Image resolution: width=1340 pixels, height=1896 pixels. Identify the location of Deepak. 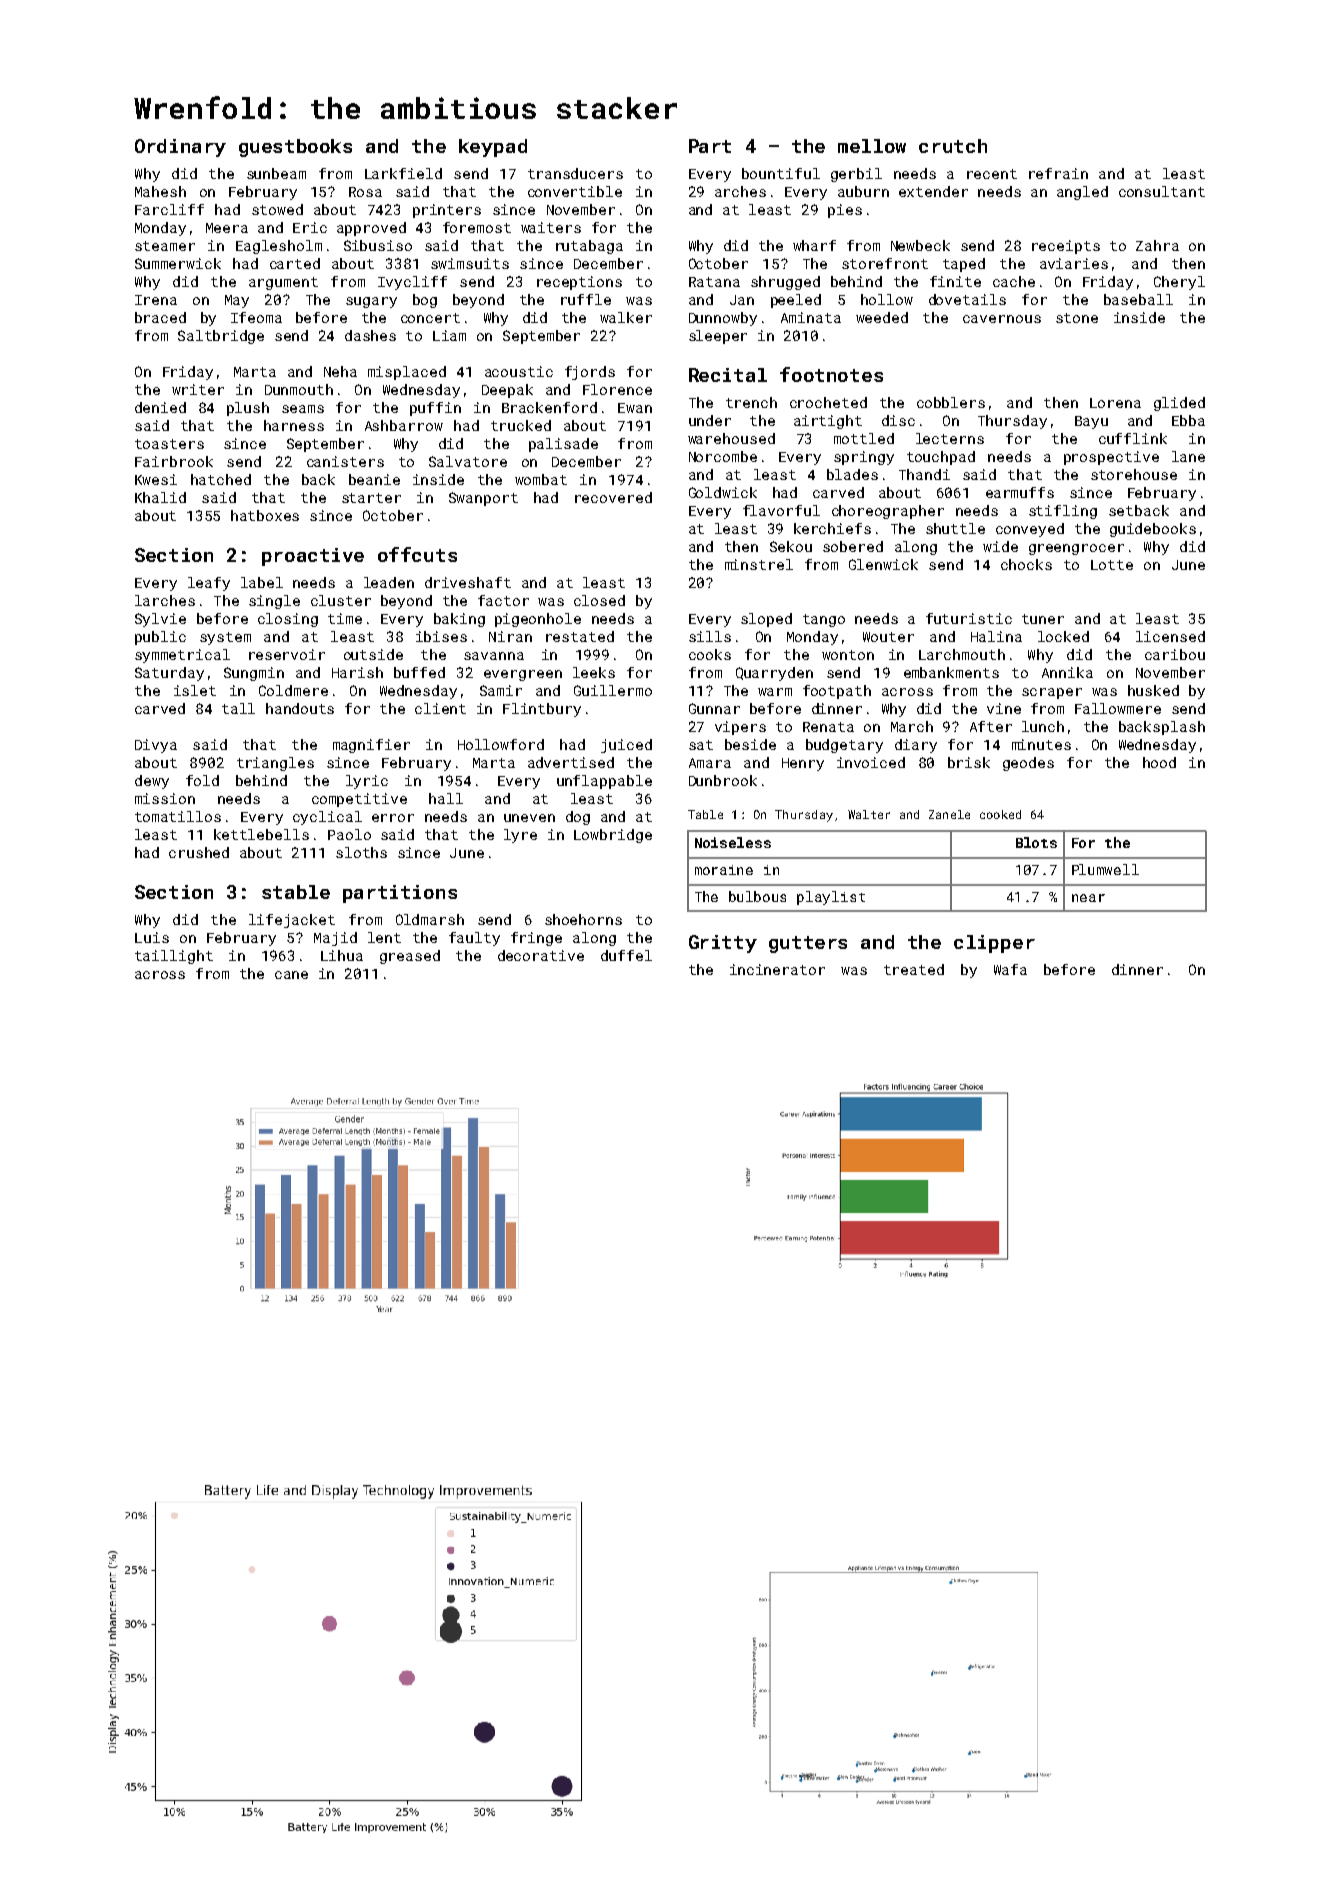
(507, 391).
